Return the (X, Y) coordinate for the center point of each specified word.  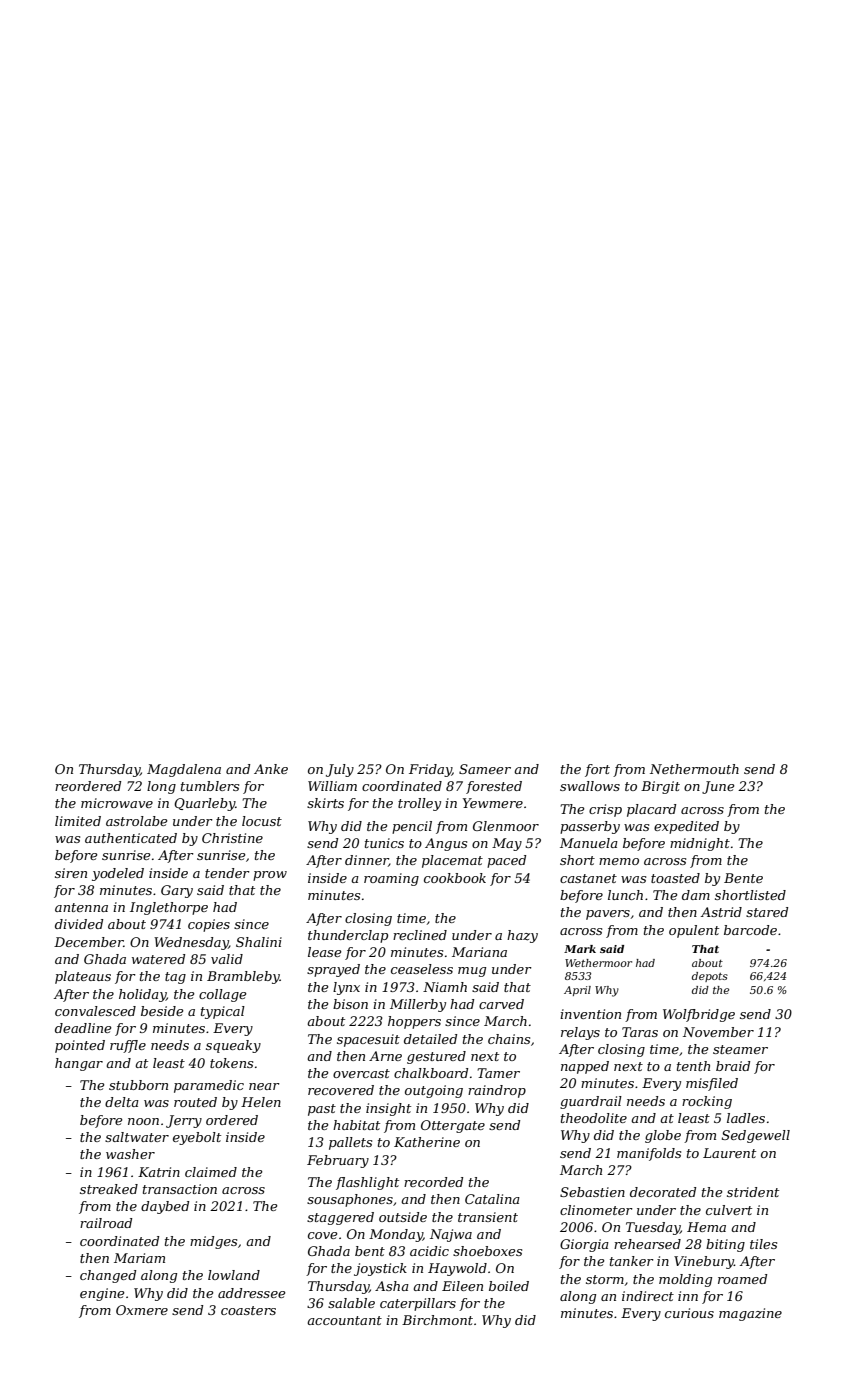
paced (506, 861)
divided (79, 924)
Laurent (729, 1153)
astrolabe (136, 821)
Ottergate (453, 1126)
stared (767, 912)
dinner (367, 861)
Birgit (660, 787)
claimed (211, 1172)
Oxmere (142, 1310)
